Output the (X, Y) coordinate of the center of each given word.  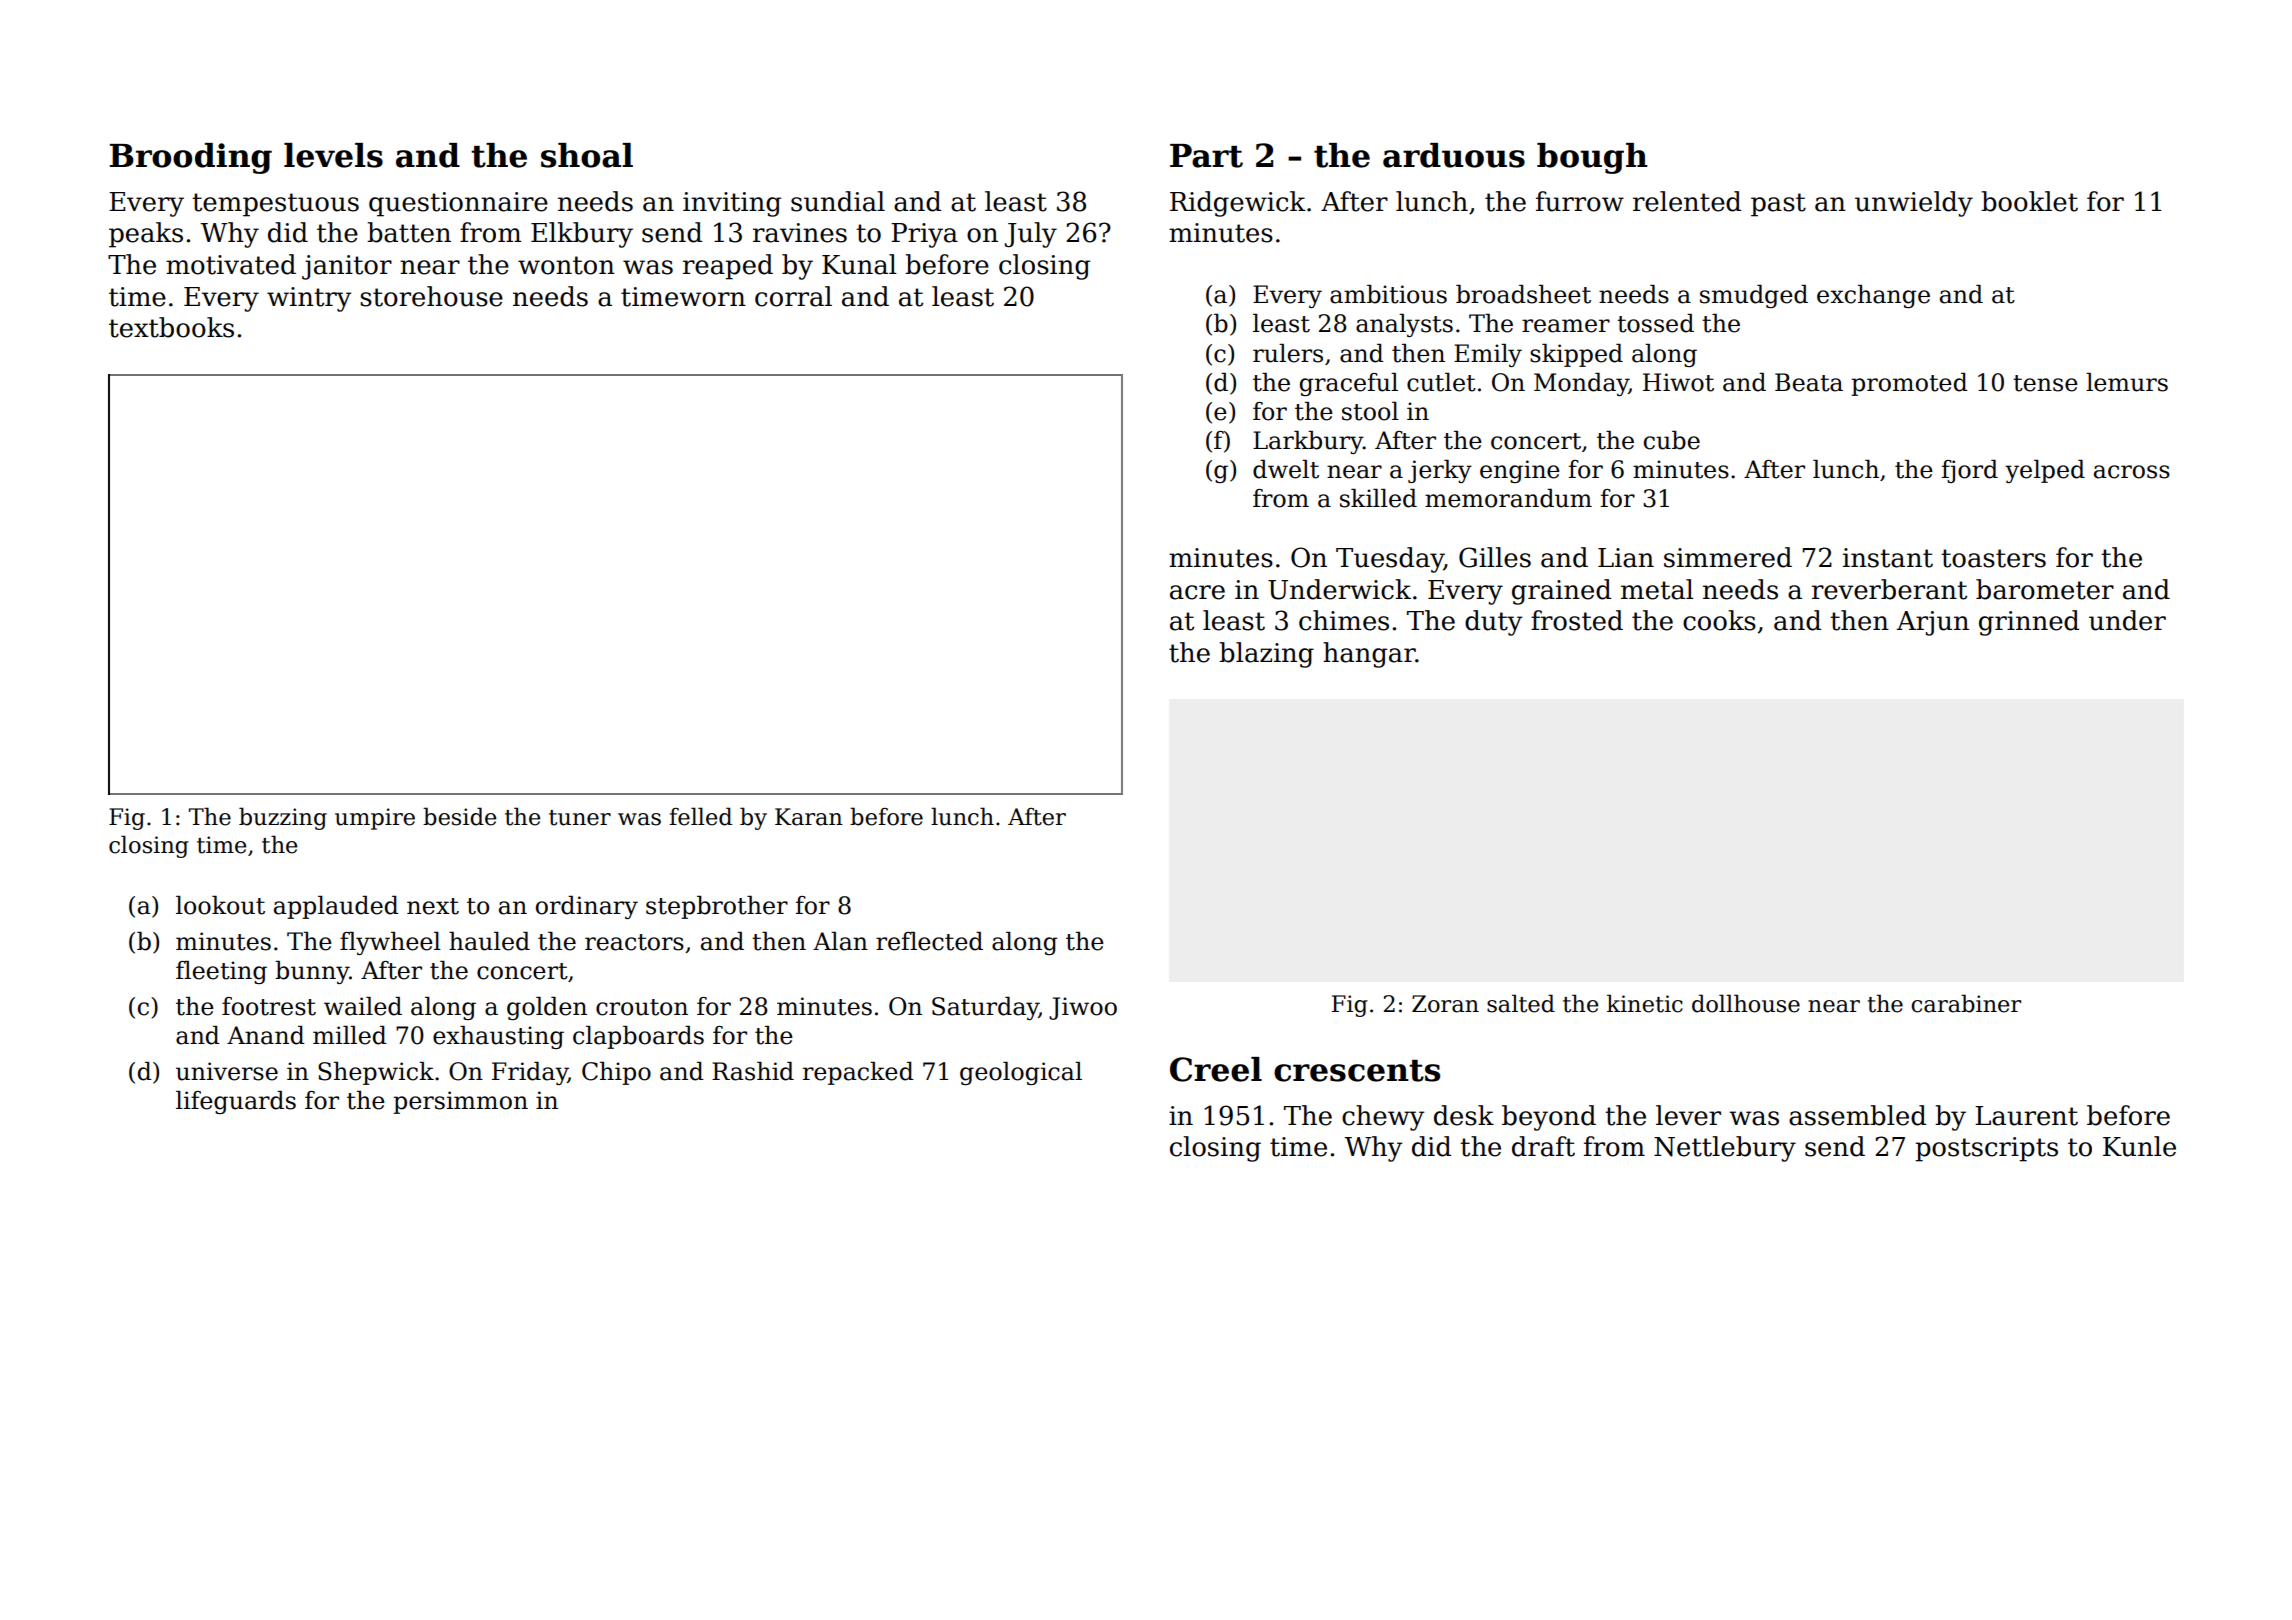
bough (1592, 158)
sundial (838, 201)
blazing (1266, 655)
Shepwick (376, 1073)
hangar (1369, 655)
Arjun (1933, 623)
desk (1464, 1115)
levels (333, 155)
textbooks (171, 327)
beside (459, 816)
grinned (2029, 623)
